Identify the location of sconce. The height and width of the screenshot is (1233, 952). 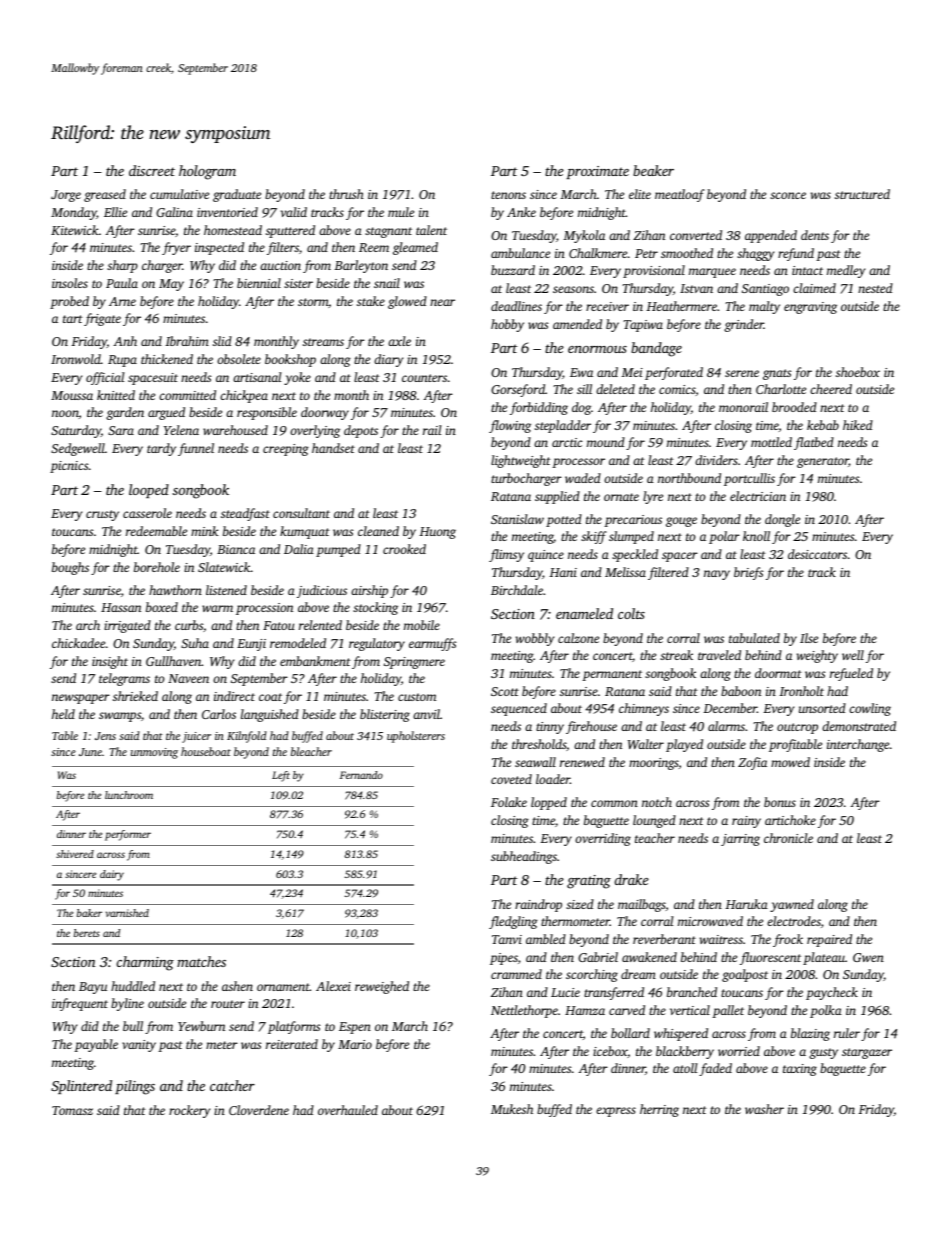
(788, 195).
